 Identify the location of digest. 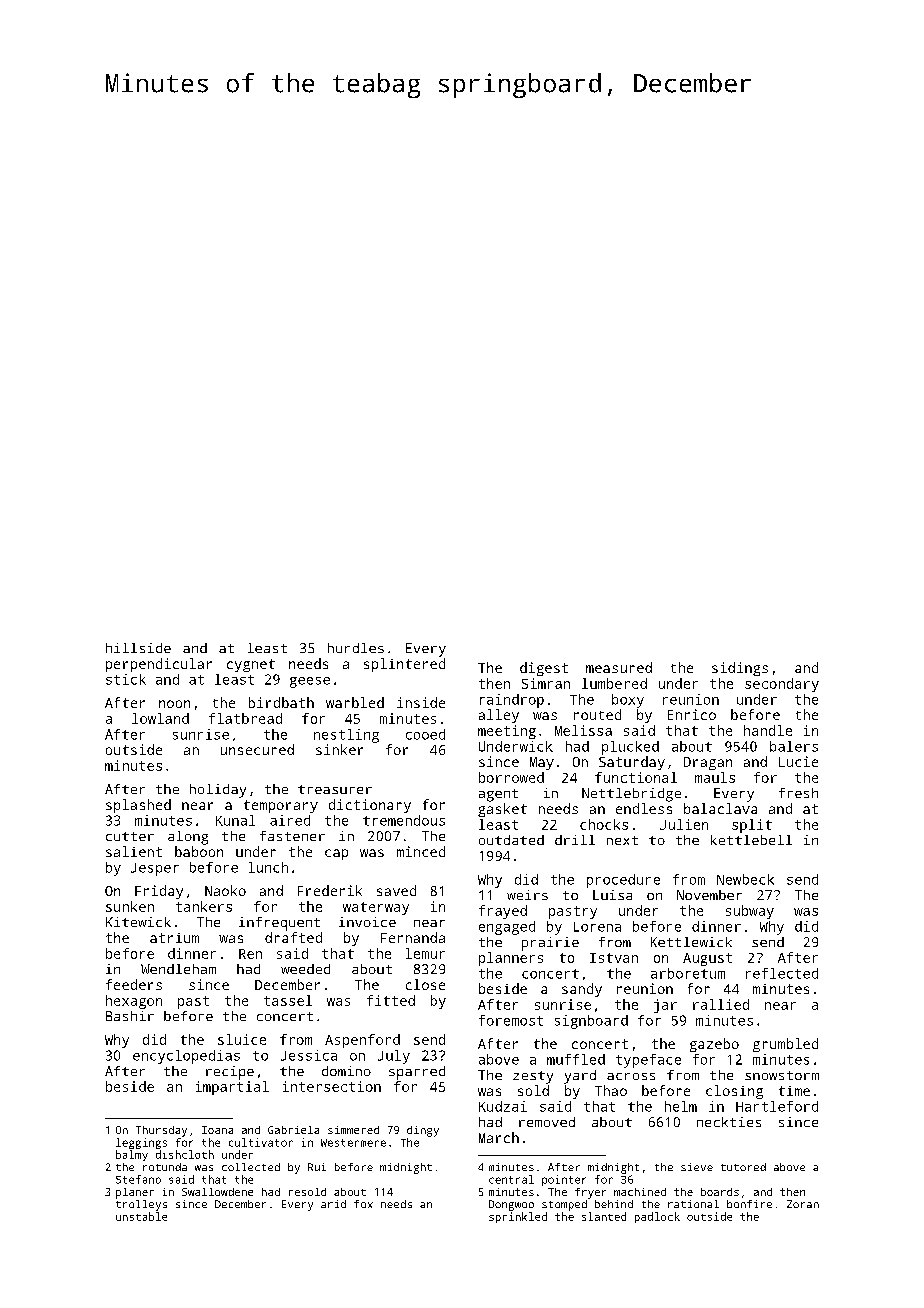
(544, 669).
